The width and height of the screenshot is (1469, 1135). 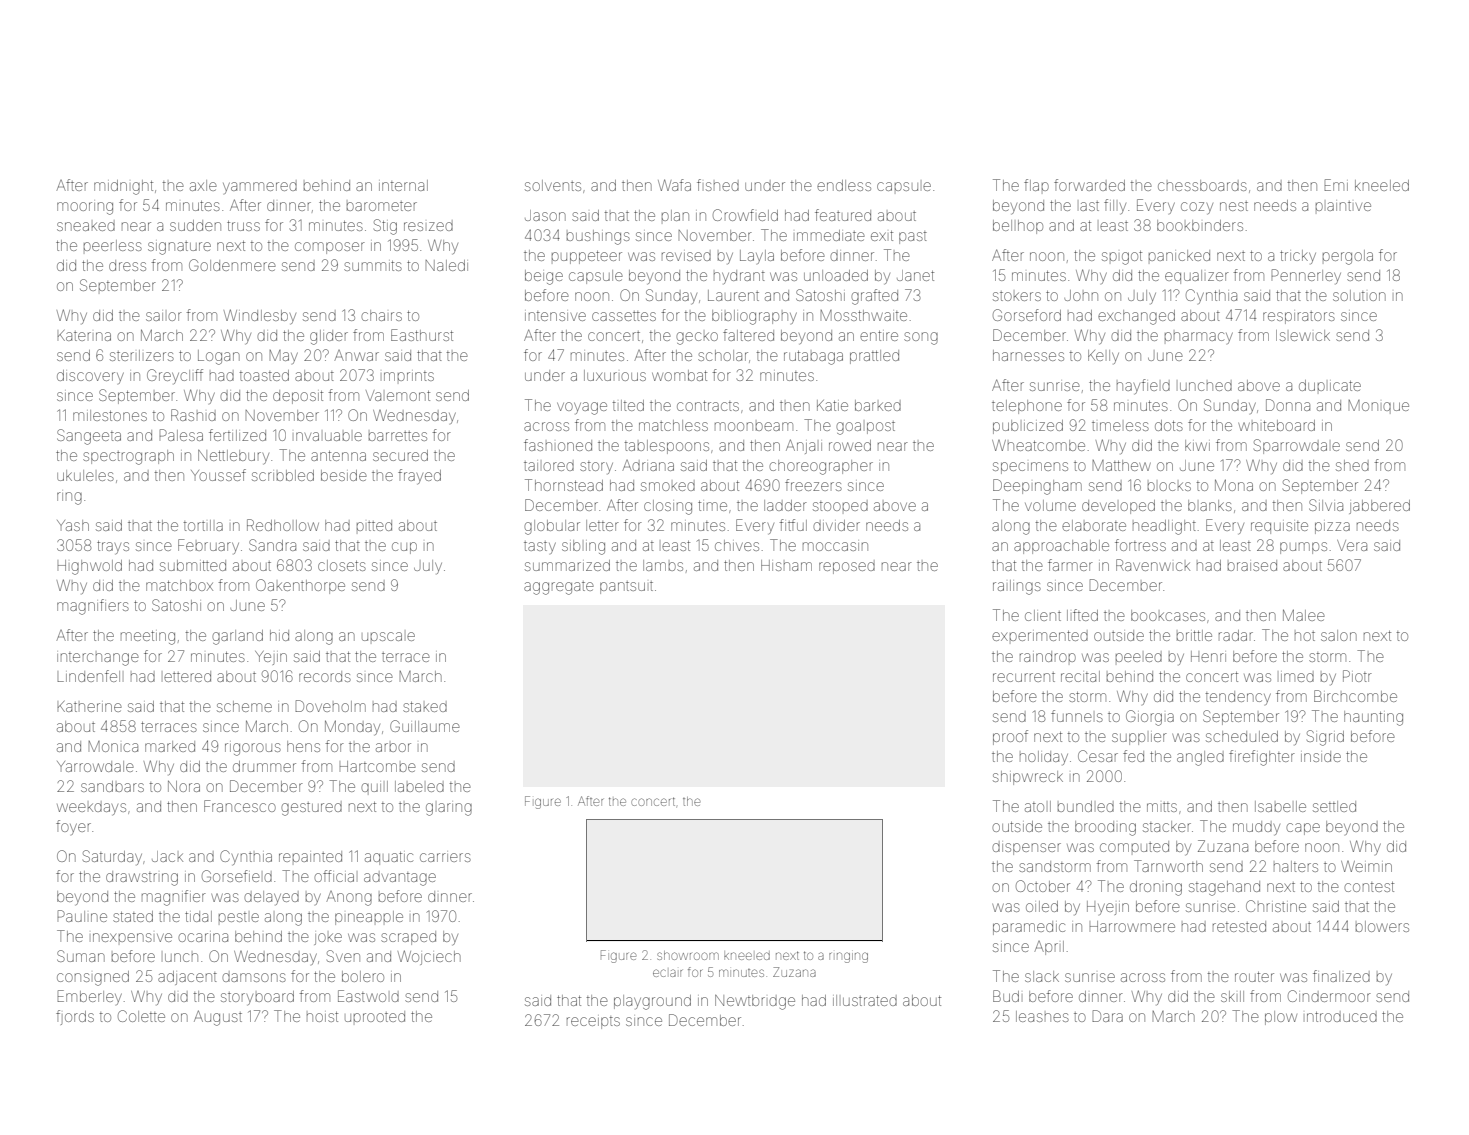 What do you see at coordinates (1164, 527) in the screenshot?
I see `headlight` at bounding box center [1164, 527].
